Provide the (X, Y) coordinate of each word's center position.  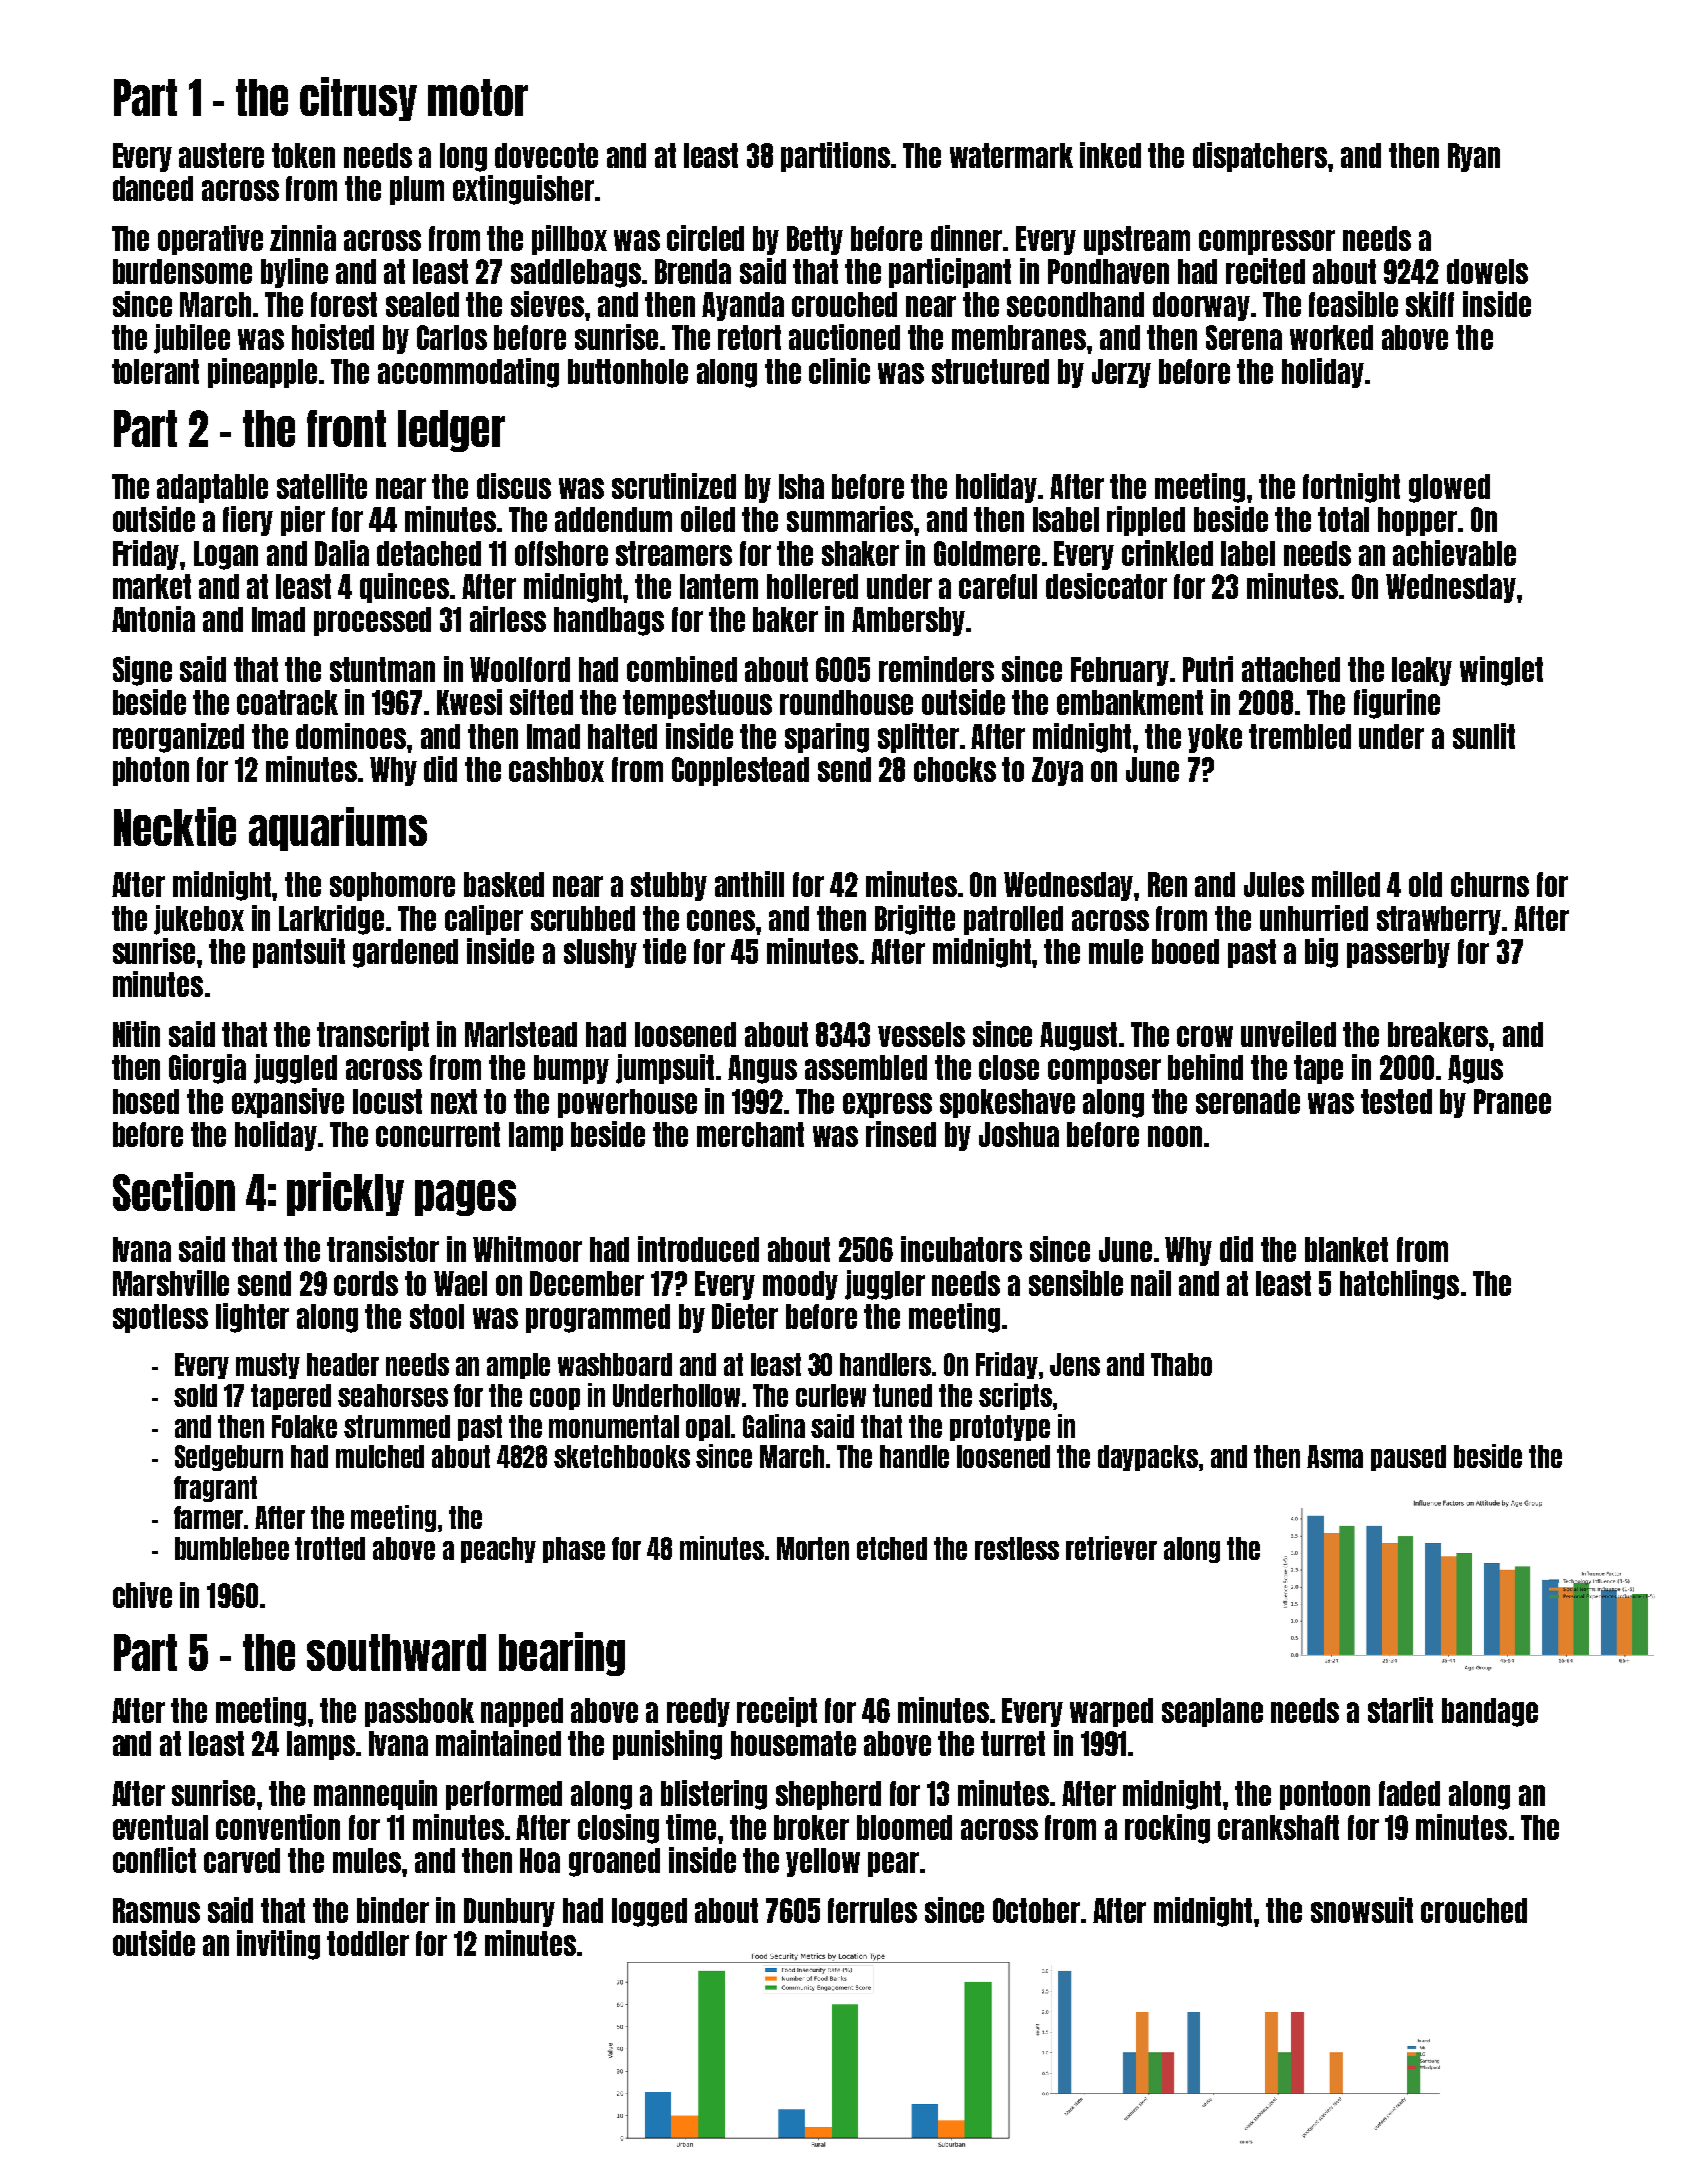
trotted (330, 1548)
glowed (1449, 488)
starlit (1400, 1710)
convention (278, 1827)
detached (429, 553)
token (303, 155)
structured (990, 371)
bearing (562, 1654)
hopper (1417, 521)
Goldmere (987, 553)
